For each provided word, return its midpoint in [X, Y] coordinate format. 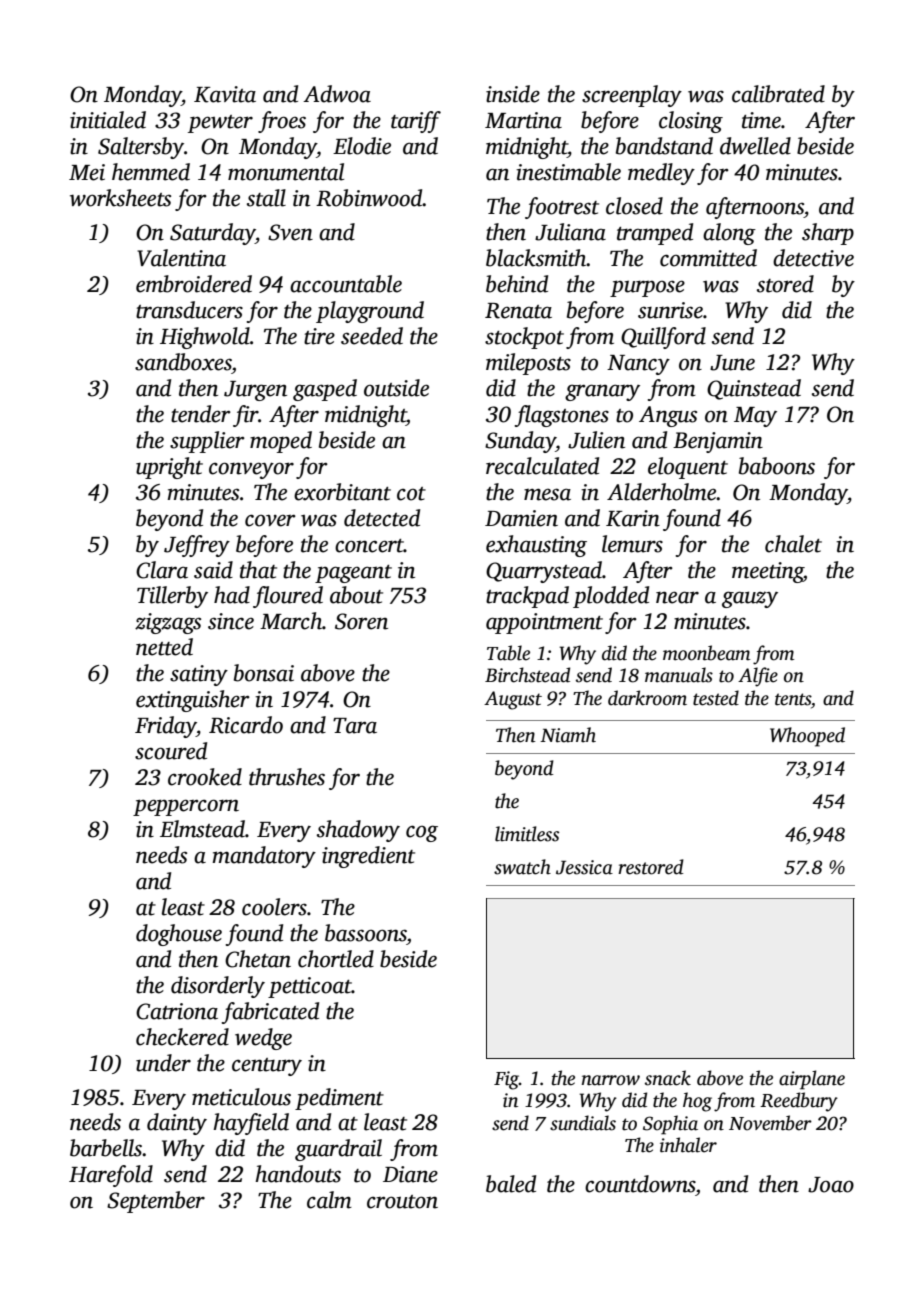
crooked [205, 777]
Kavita [225, 94]
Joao [831, 1185]
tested [716, 698]
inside [513, 94]
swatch [522, 867]
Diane [410, 1174]
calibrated [778, 94]
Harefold [111, 1176]
